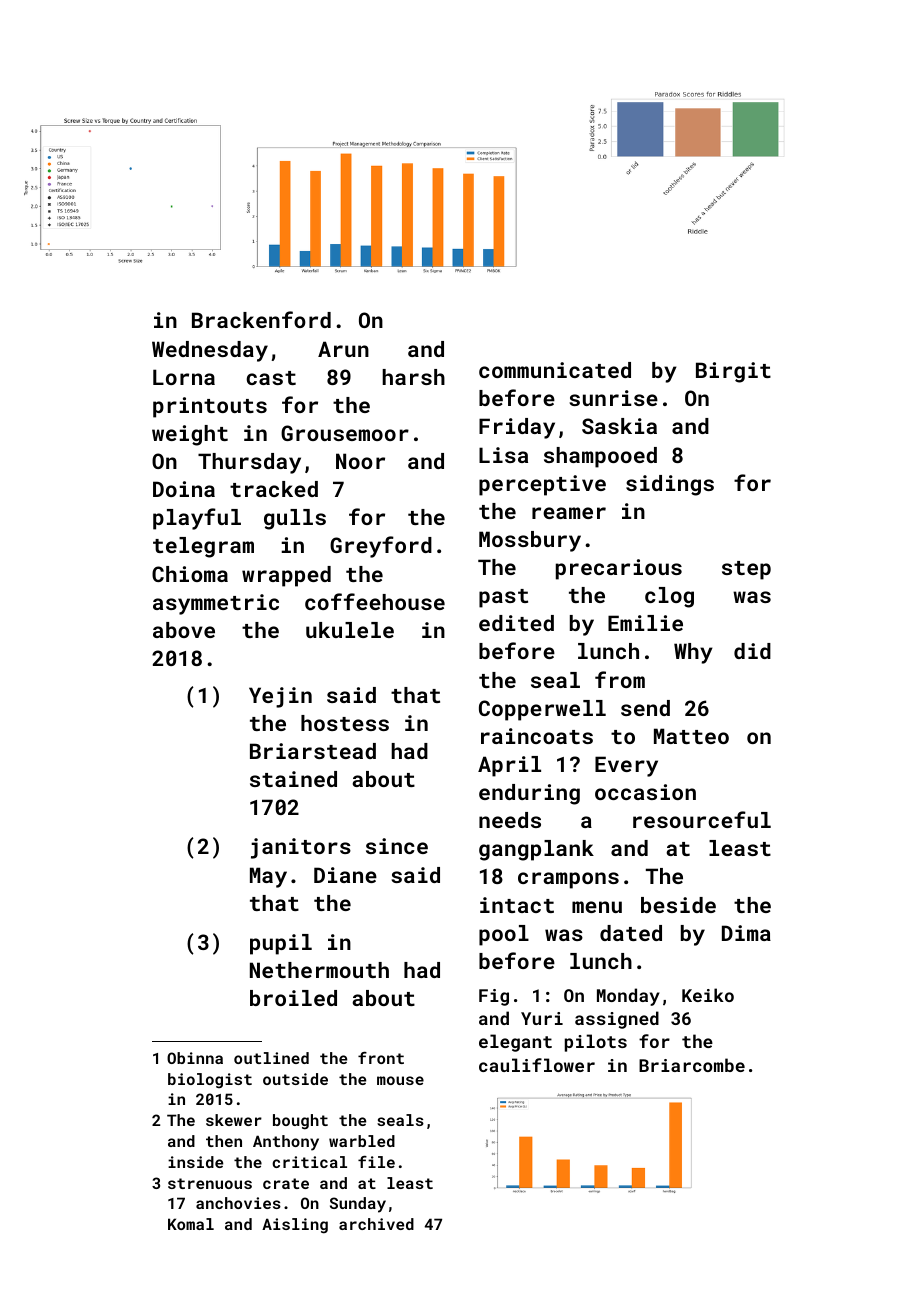 The image size is (924, 1311). Describe the element at coordinates (619, 569) in the screenshot. I see `precarious` at that location.
